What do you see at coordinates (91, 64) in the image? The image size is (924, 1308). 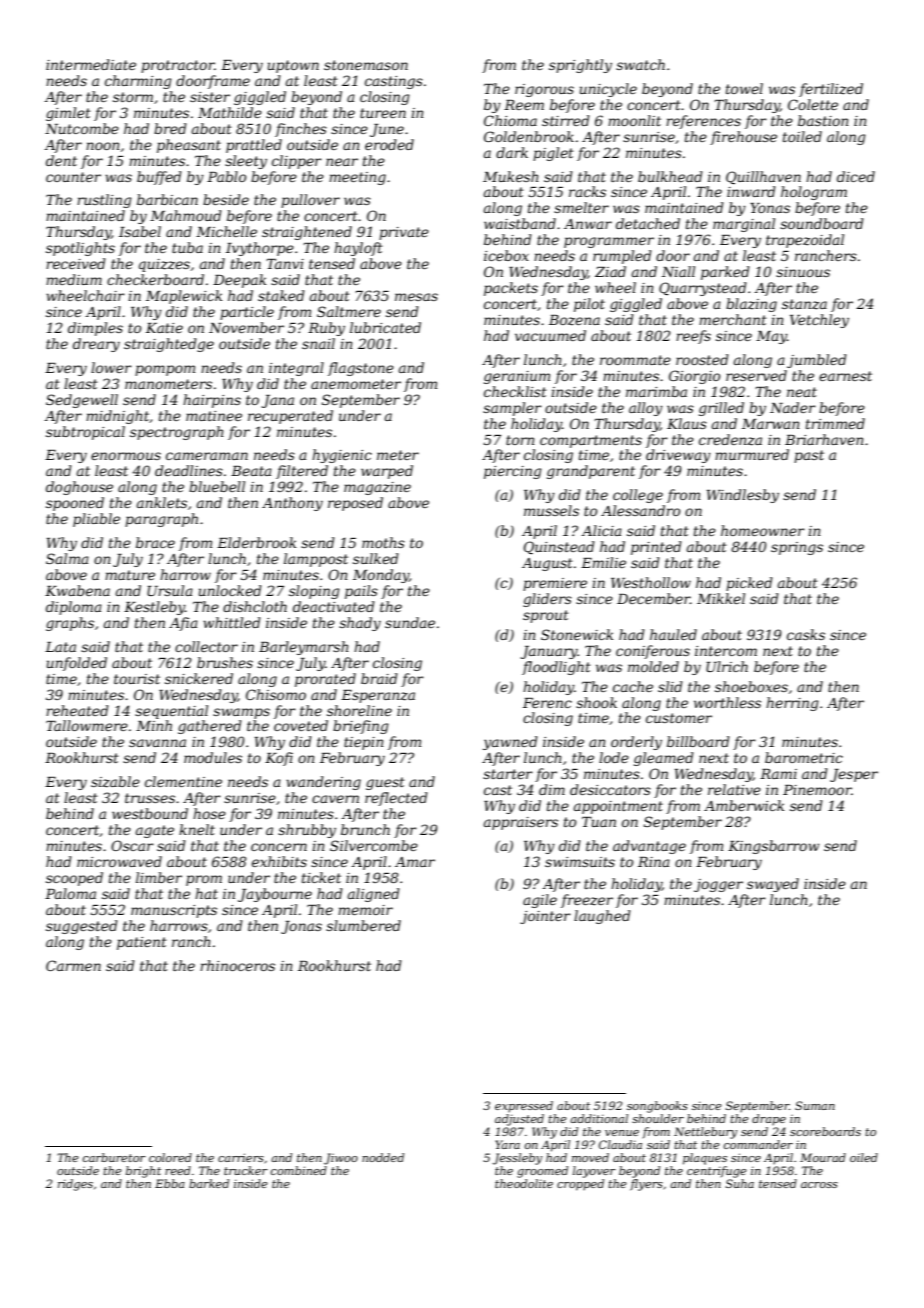 I see `intermediate` at bounding box center [91, 64].
